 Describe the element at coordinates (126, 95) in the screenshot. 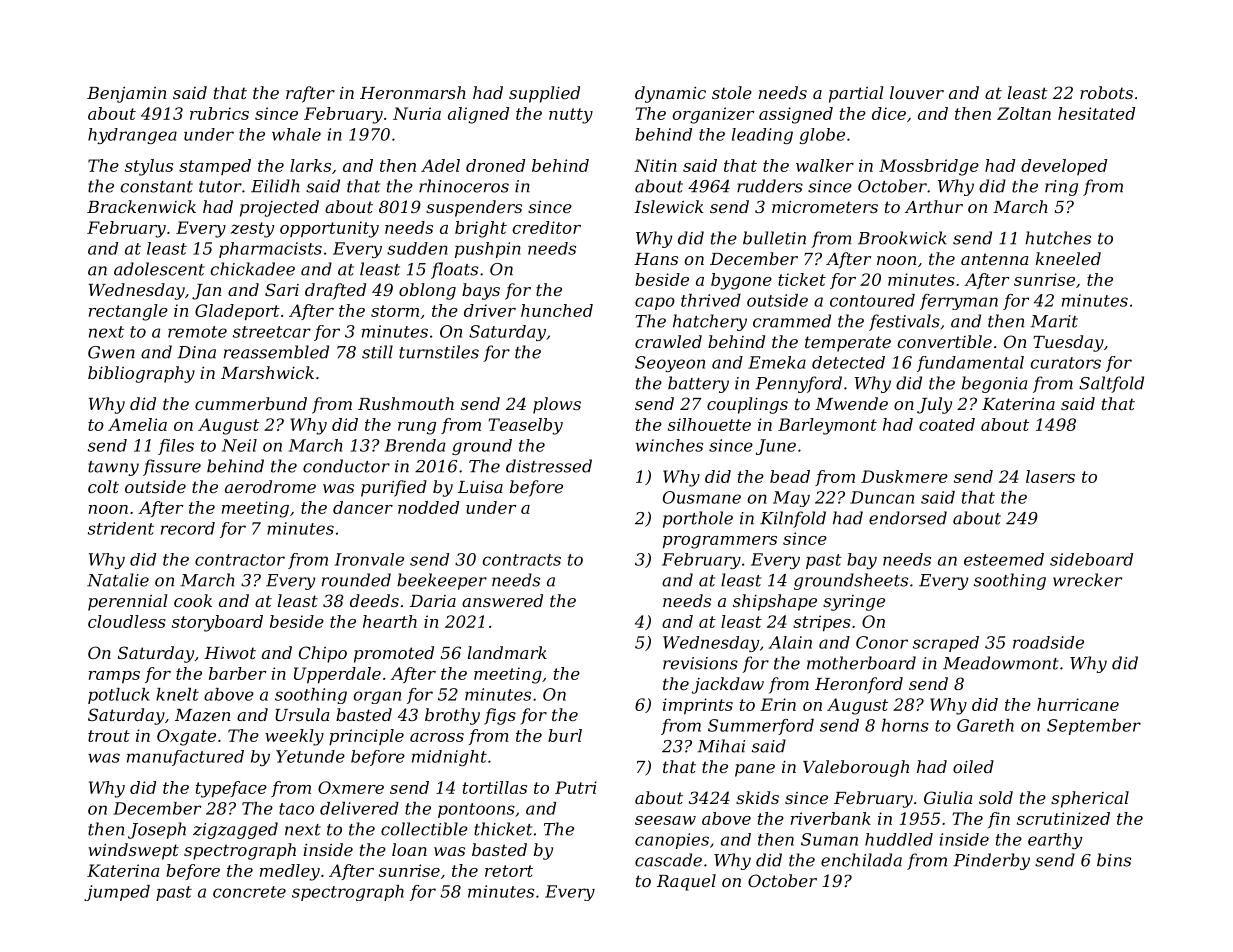

I see `Benjamin` at that location.
